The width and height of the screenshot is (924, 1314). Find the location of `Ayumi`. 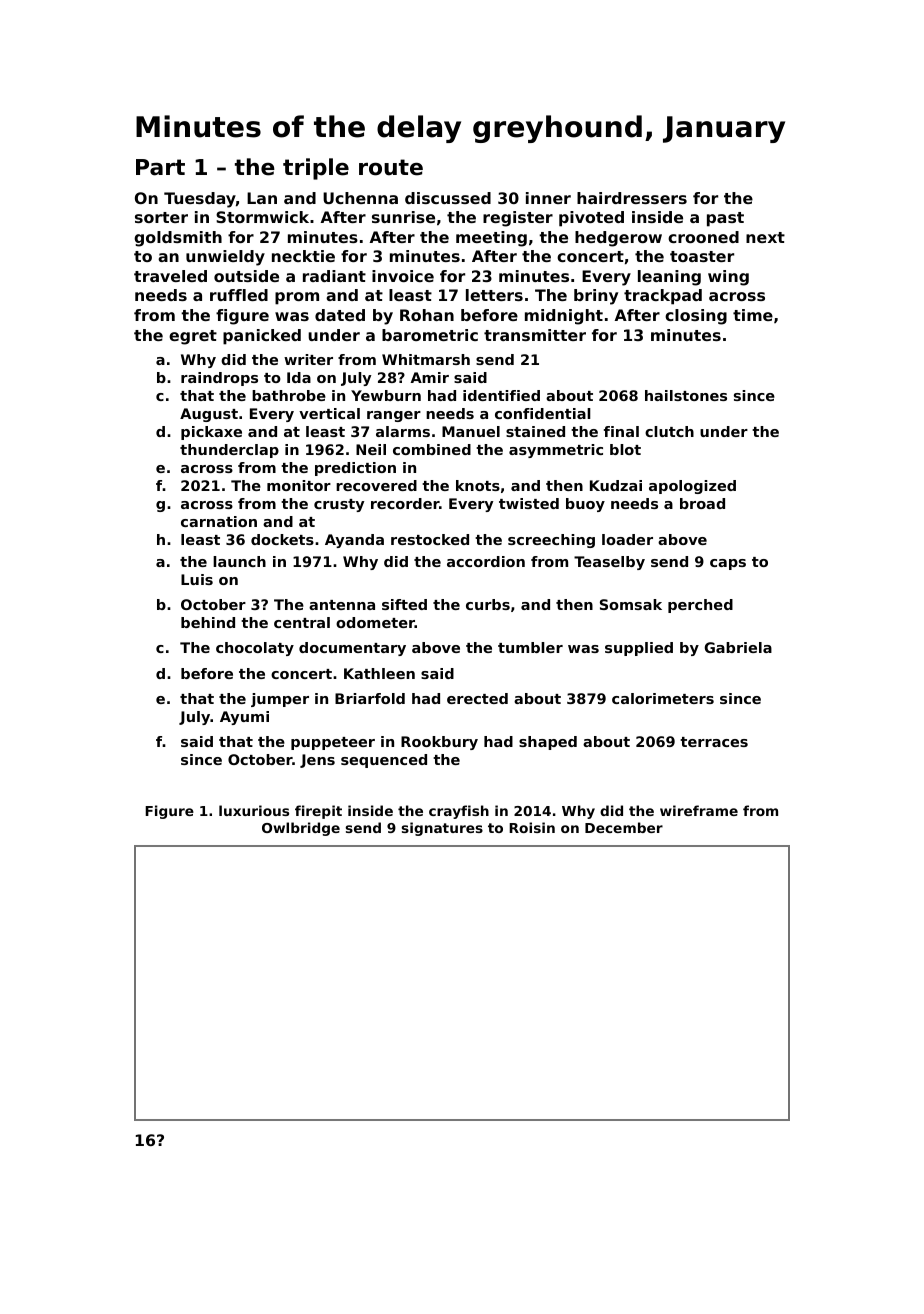

Ayumi is located at coordinates (244, 718).
